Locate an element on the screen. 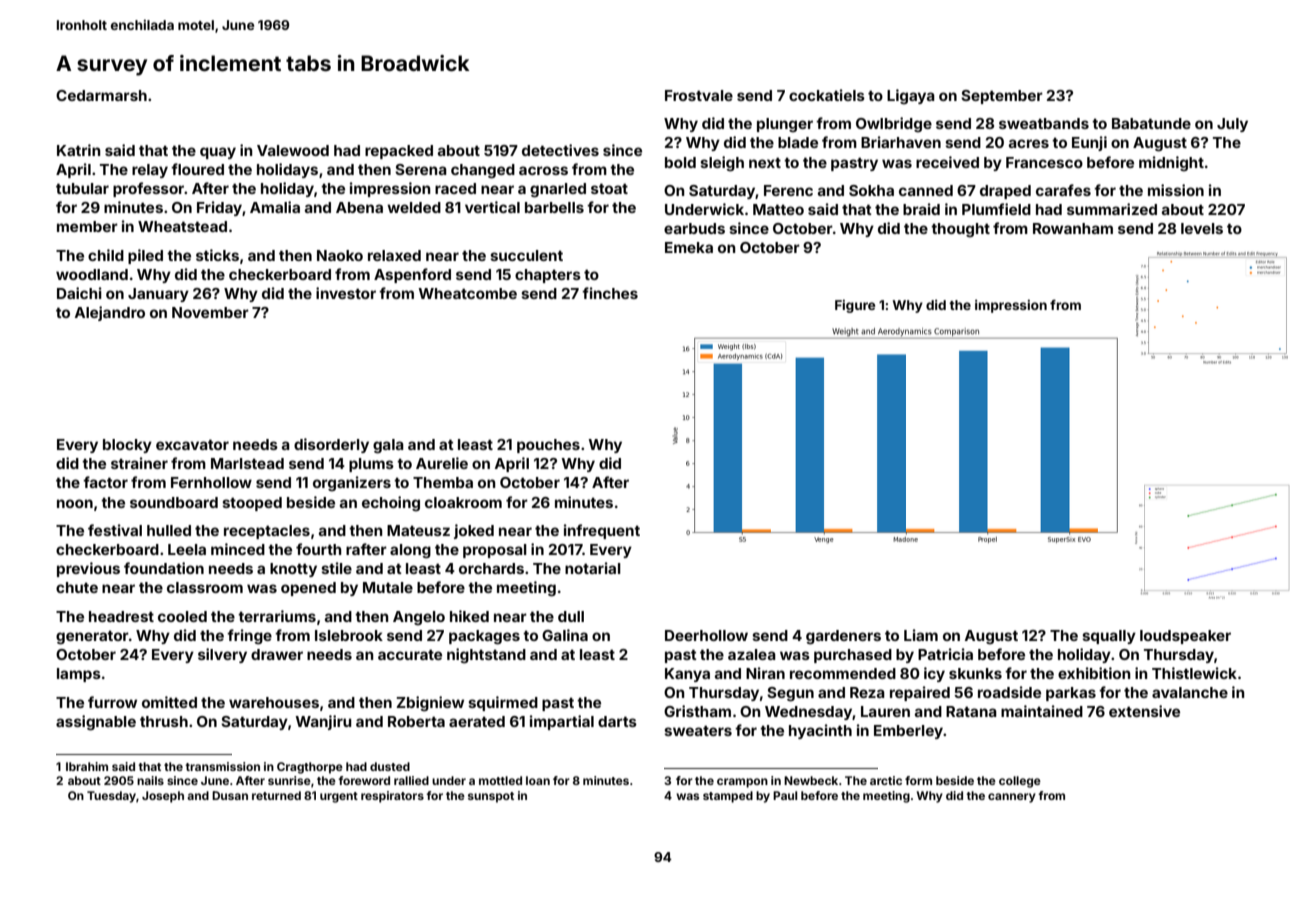  cockatiels is located at coordinates (827, 95).
